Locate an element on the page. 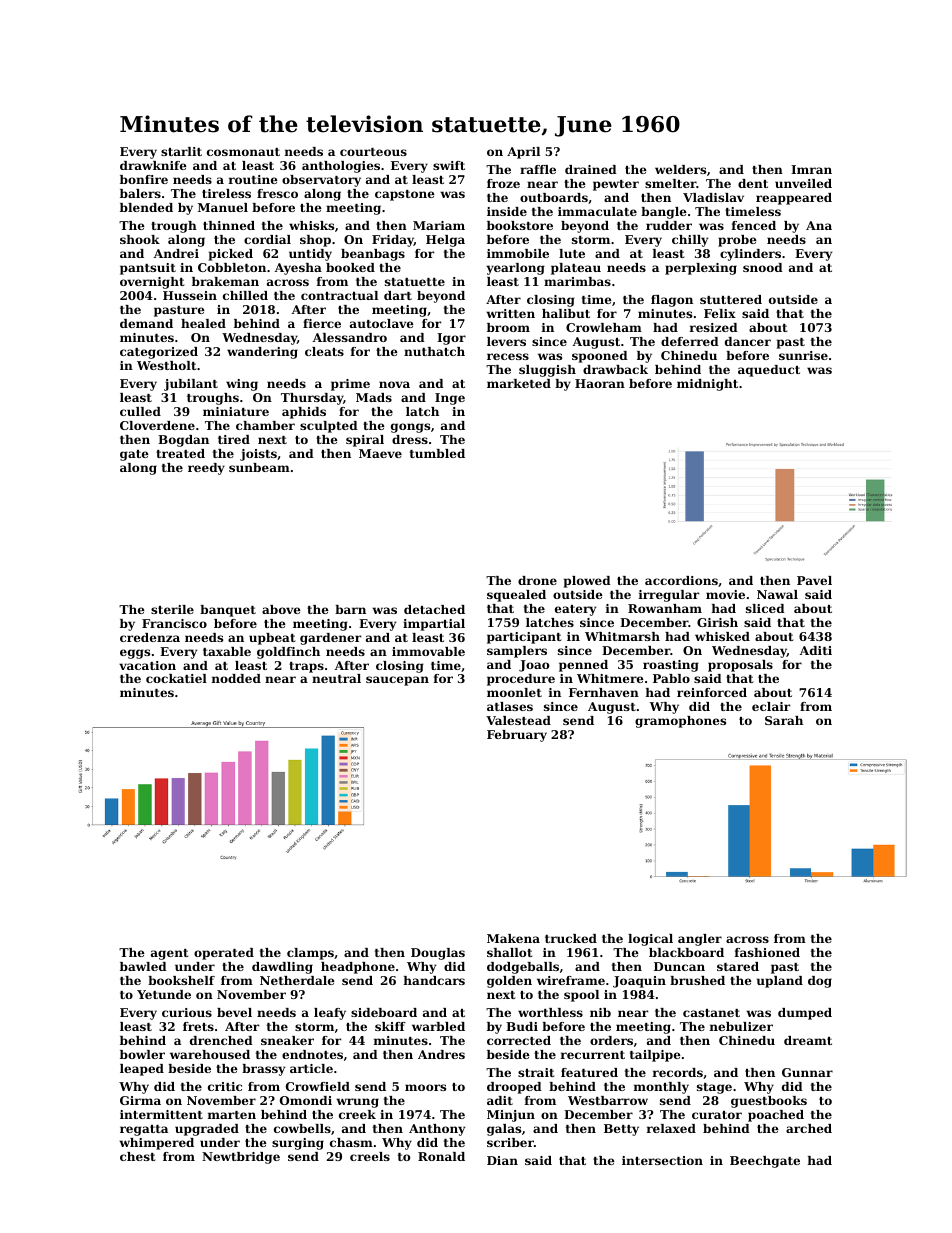  dart is located at coordinates (398, 295).
